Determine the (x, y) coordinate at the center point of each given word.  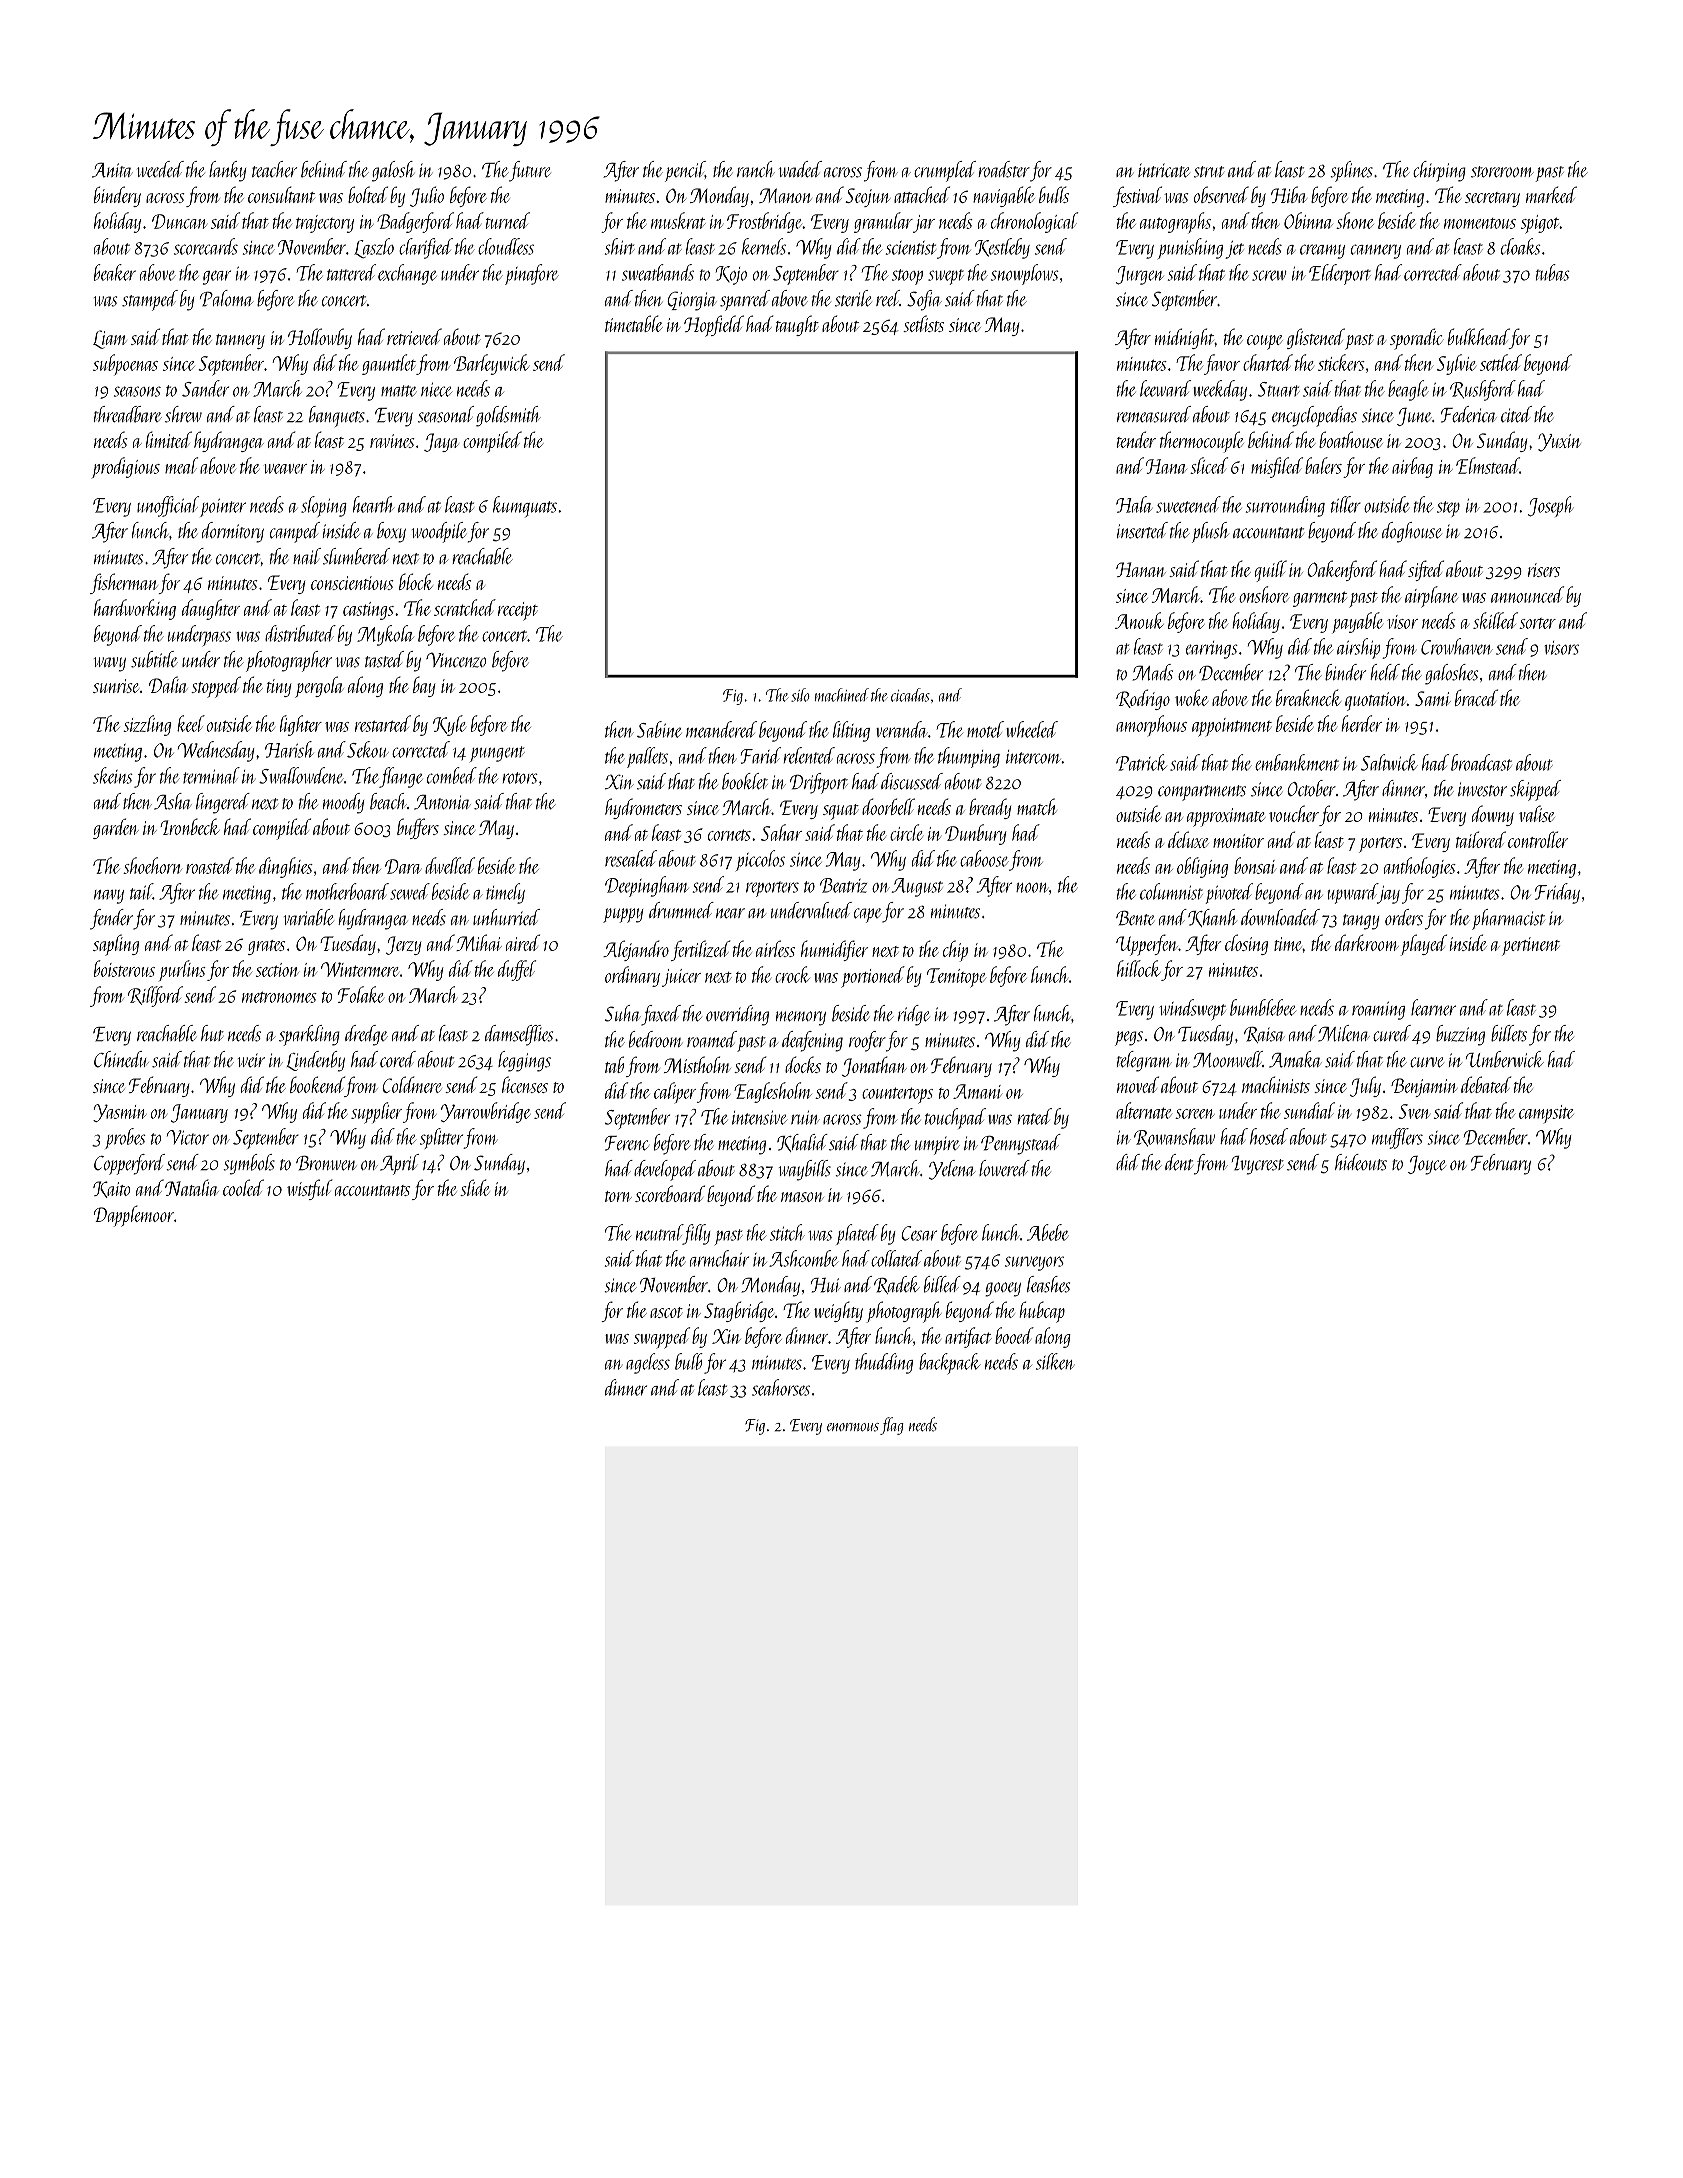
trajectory (325, 224)
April (399, 1164)
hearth (373, 504)
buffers (418, 828)
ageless (648, 1363)
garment (1320, 599)
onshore (1264, 594)
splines (1351, 171)
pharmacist (1508, 919)
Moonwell (1228, 1059)
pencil (685, 171)
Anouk (1139, 620)
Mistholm (697, 1064)
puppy (623, 915)
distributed (300, 633)
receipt (518, 611)
